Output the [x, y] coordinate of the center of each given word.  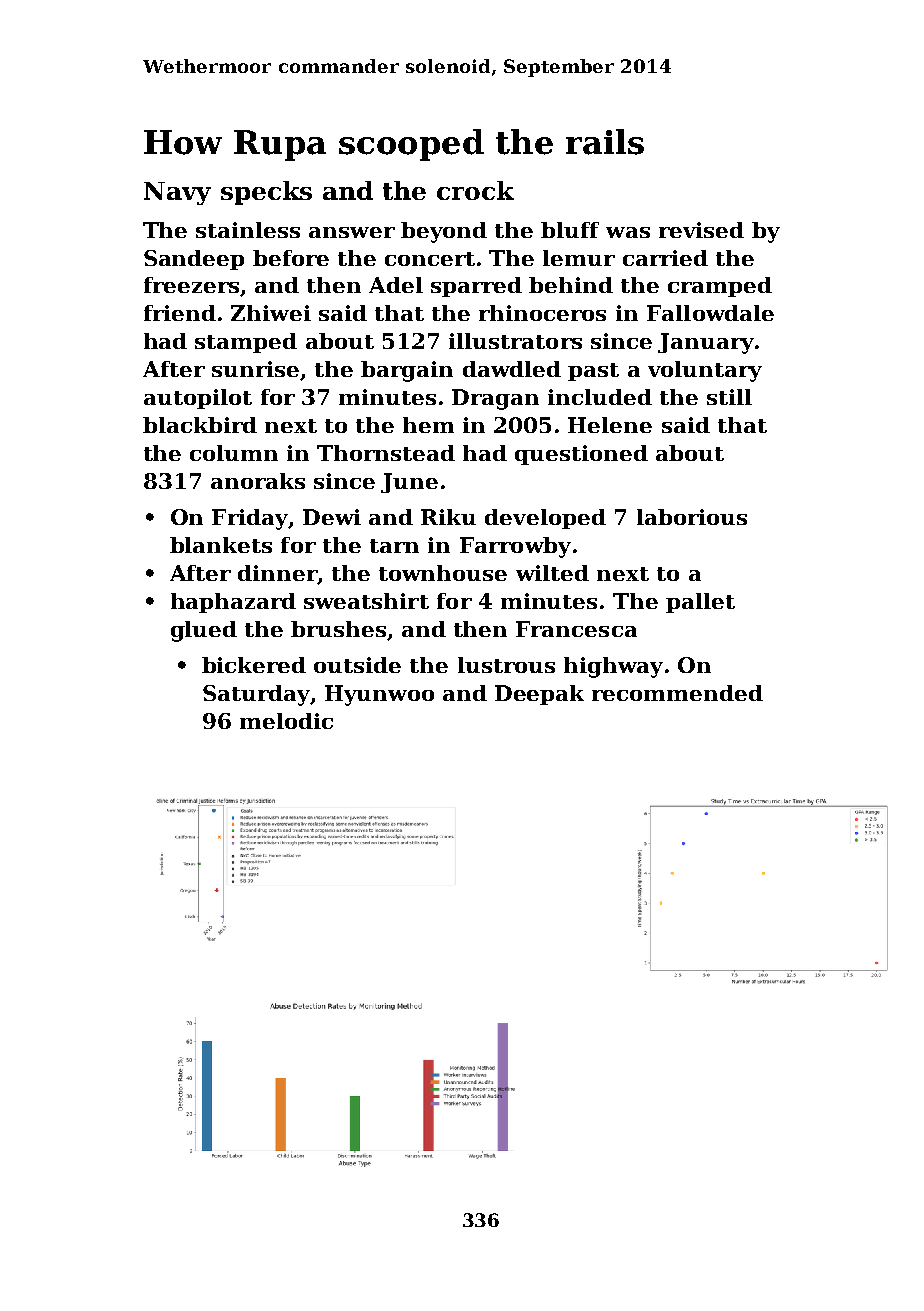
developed [545, 519]
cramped [720, 287]
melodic [286, 721]
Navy [177, 193]
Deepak [539, 695]
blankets [221, 545]
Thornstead [386, 453]
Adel [396, 285]
